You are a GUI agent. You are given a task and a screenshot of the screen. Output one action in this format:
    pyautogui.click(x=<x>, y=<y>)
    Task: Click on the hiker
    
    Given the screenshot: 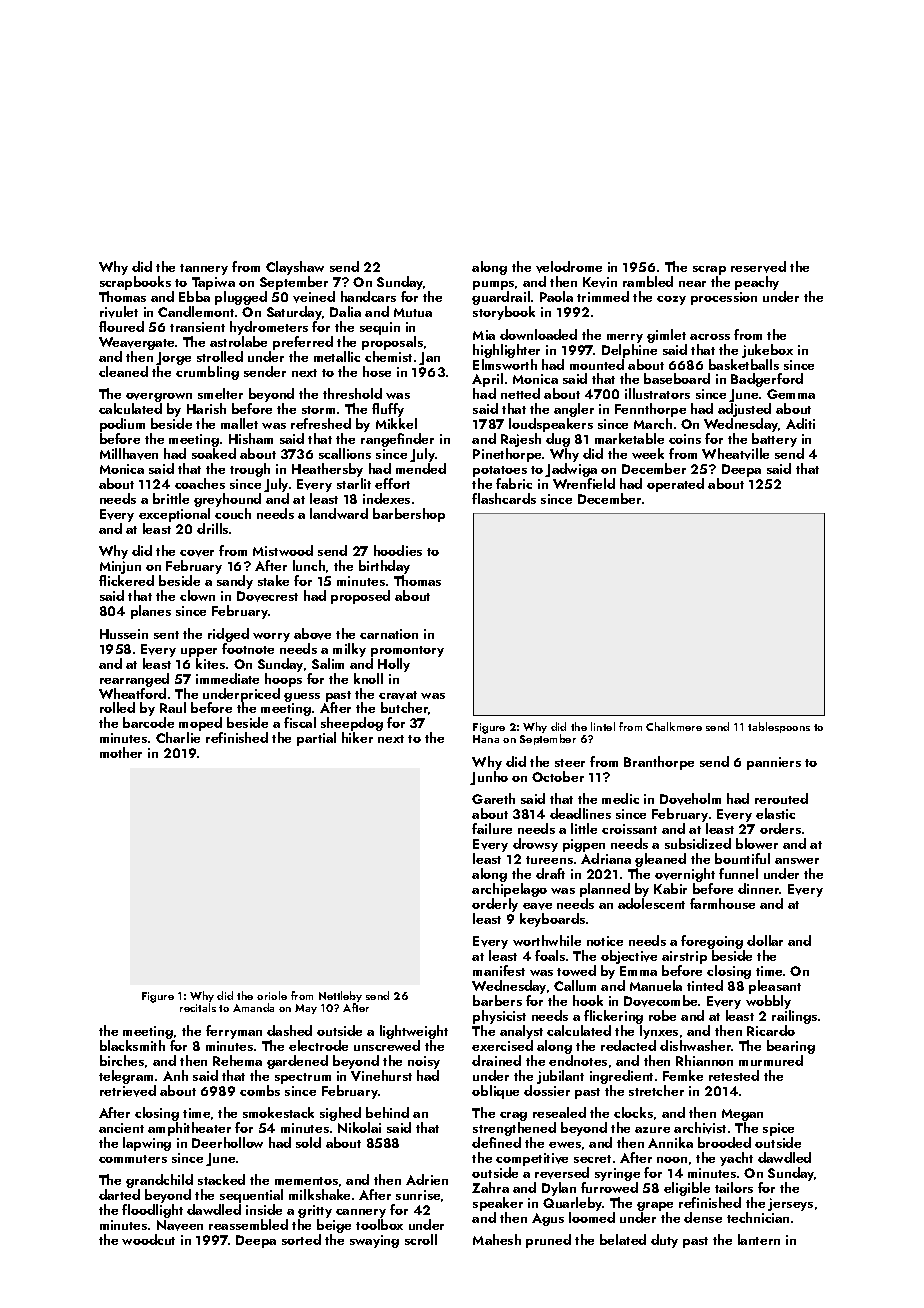 What is the action you would take?
    pyautogui.click(x=357, y=738)
